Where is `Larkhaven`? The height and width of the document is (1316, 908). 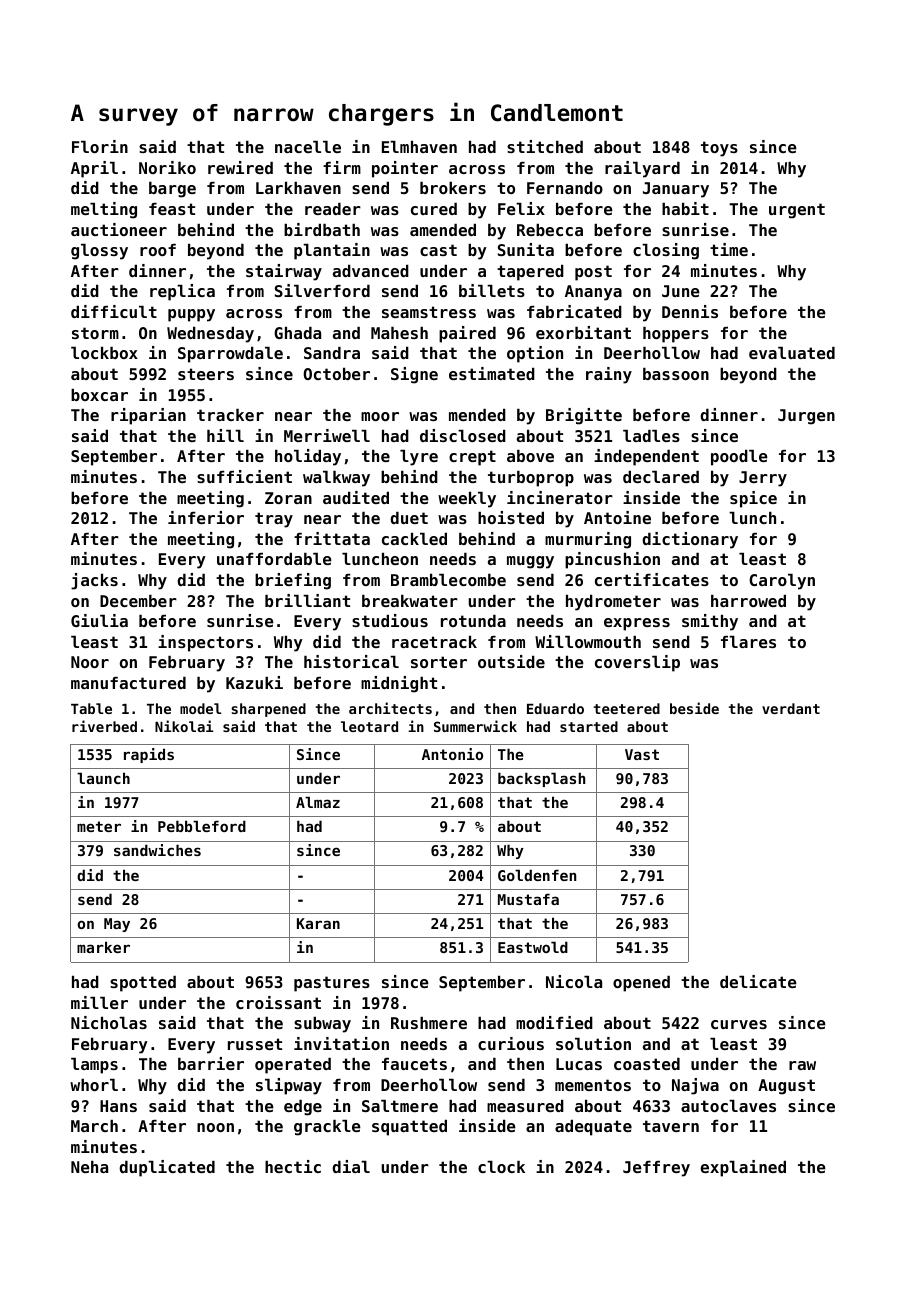 Larkhaven is located at coordinates (298, 188).
